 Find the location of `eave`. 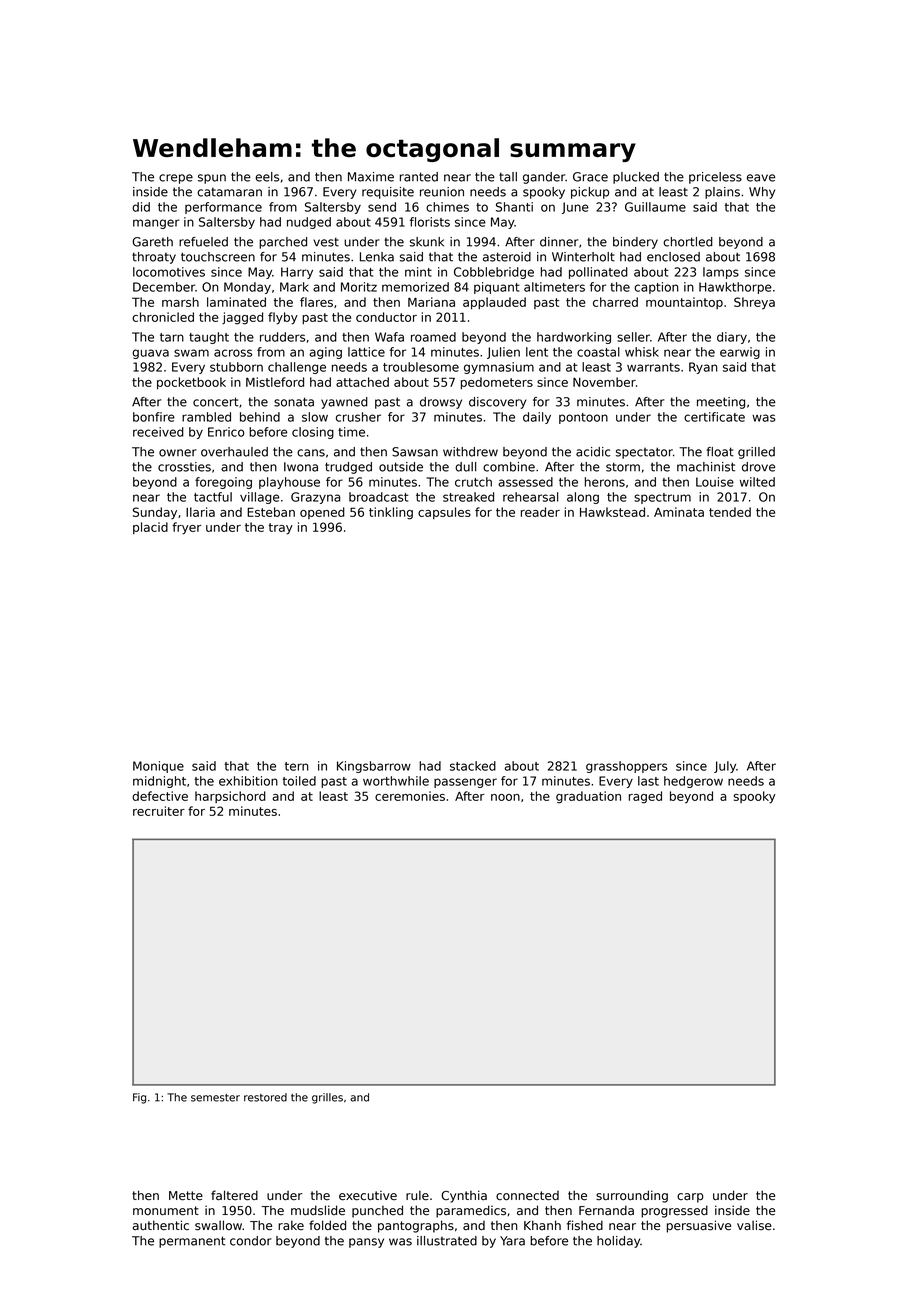

eave is located at coordinates (761, 178).
